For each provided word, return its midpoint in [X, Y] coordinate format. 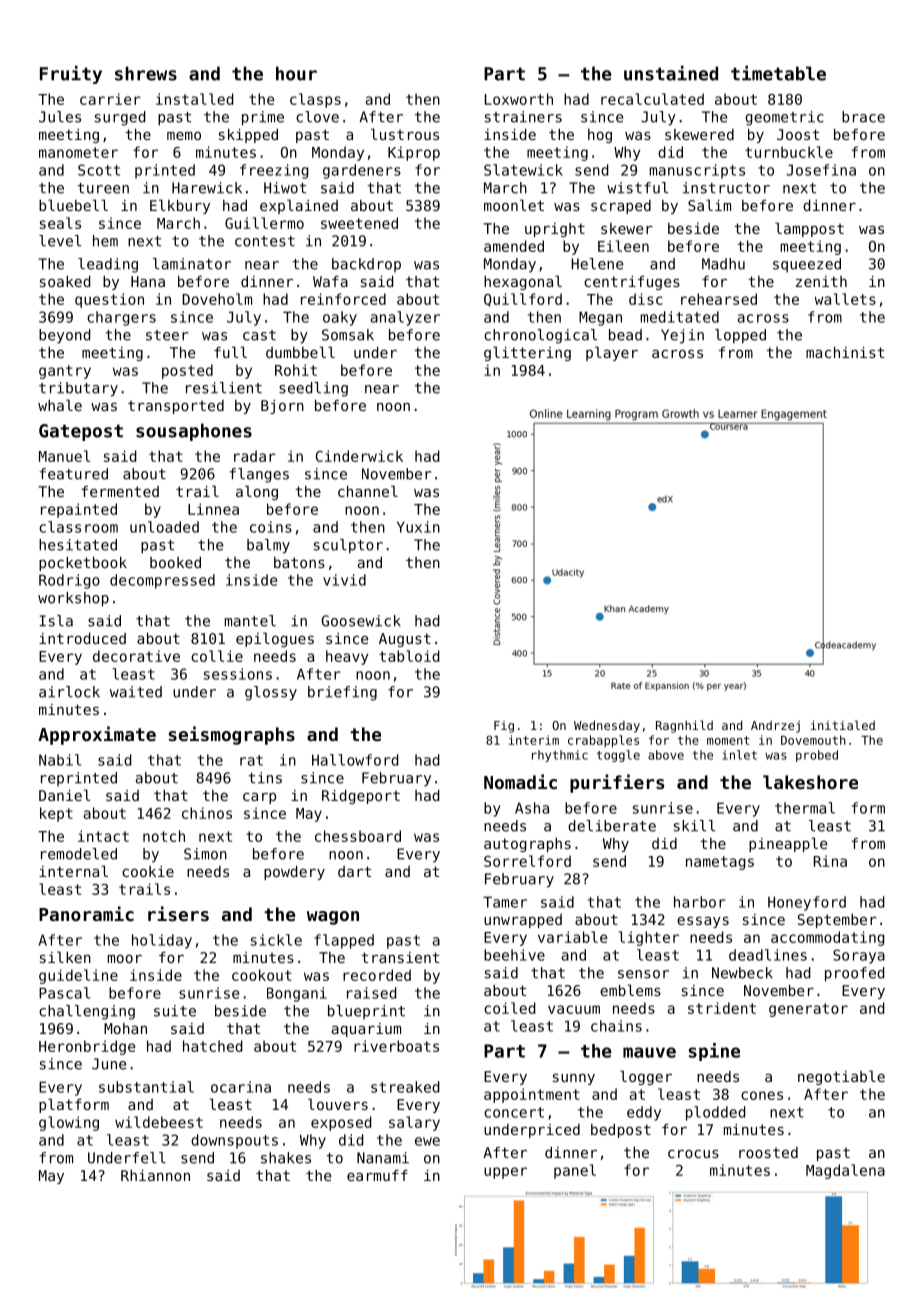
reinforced [343, 299]
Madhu [723, 264]
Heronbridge [87, 1047]
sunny [574, 1079]
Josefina [821, 170]
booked [175, 562]
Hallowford [355, 760]
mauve [649, 1052]
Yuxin [418, 527]
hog [600, 136]
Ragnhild [684, 726]
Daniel [64, 795]
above [666, 755]
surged [120, 118]
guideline [78, 976]
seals [60, 223]
